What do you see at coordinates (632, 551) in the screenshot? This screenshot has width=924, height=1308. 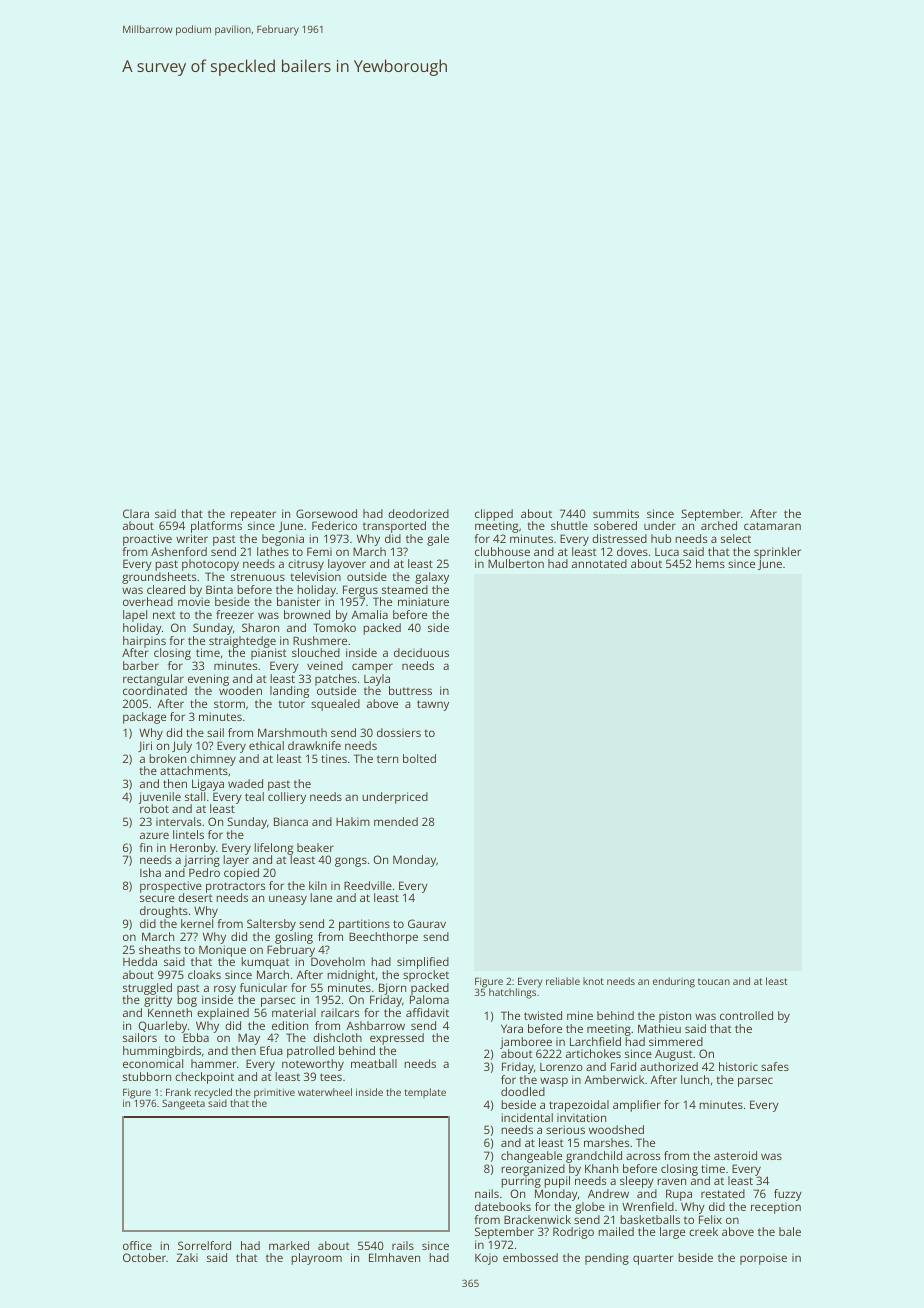 I see `doves` at bounding box center [632, 551].
